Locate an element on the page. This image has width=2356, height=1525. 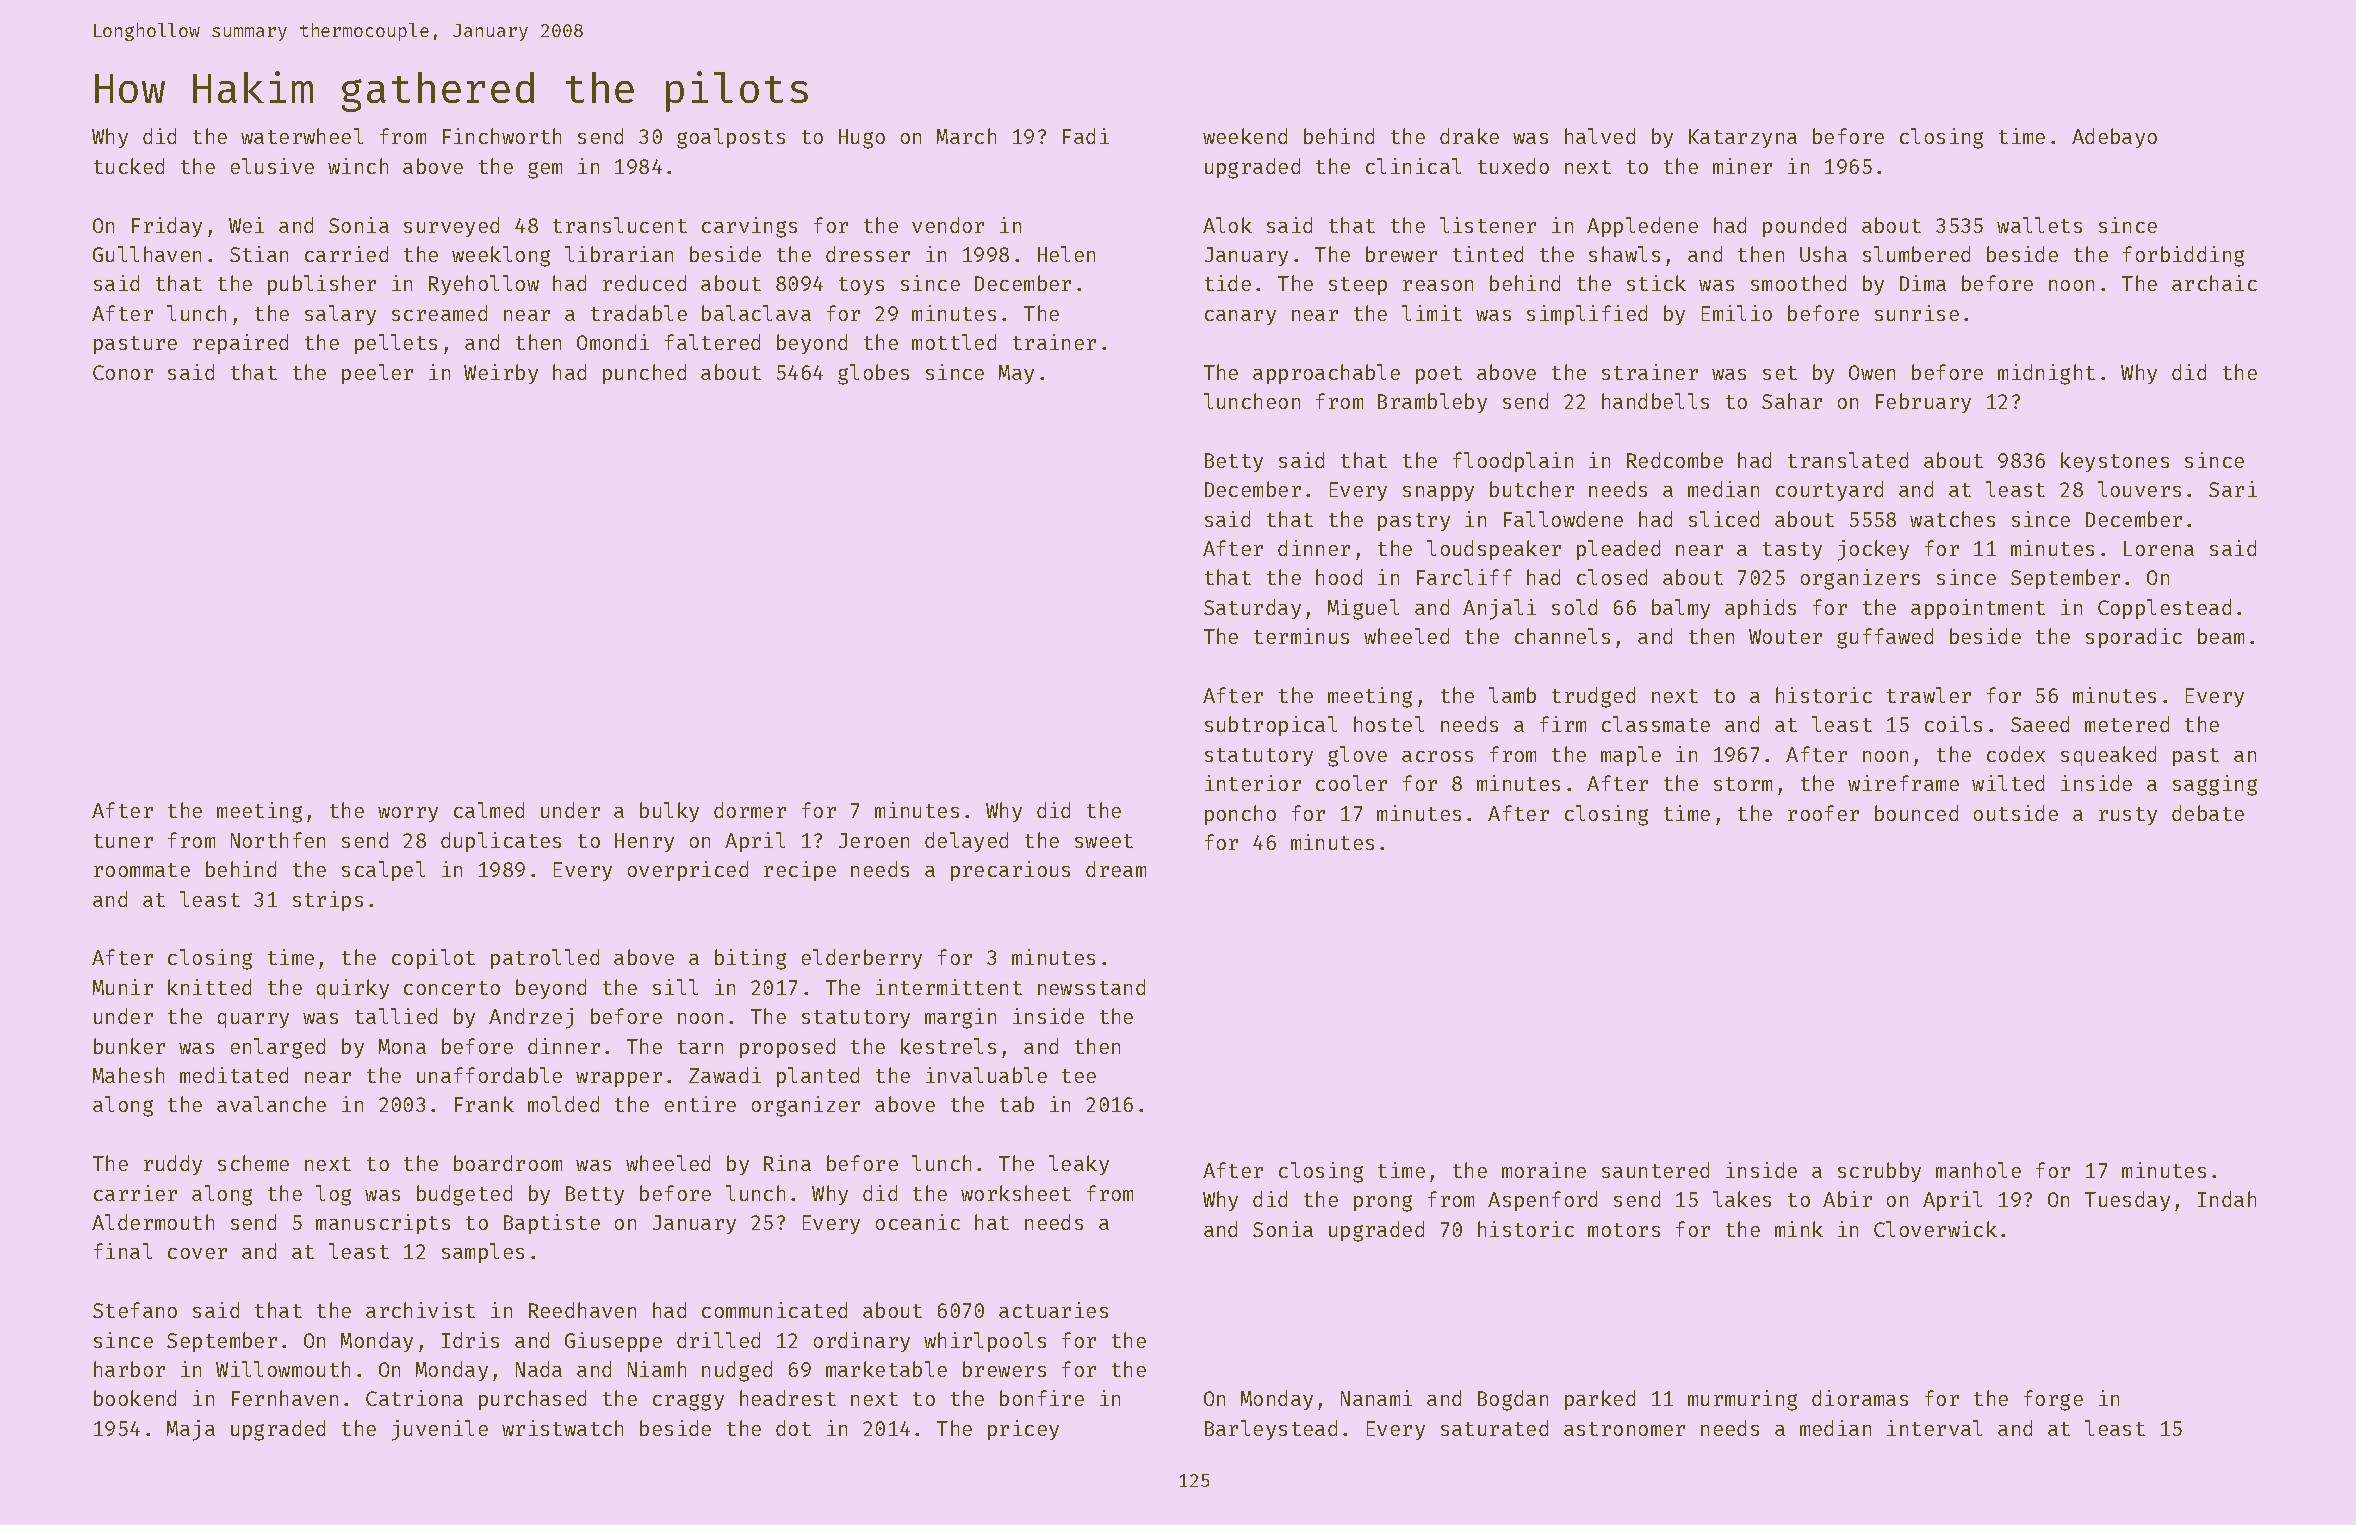
manhole is located at coordinates (1978, 1170).
